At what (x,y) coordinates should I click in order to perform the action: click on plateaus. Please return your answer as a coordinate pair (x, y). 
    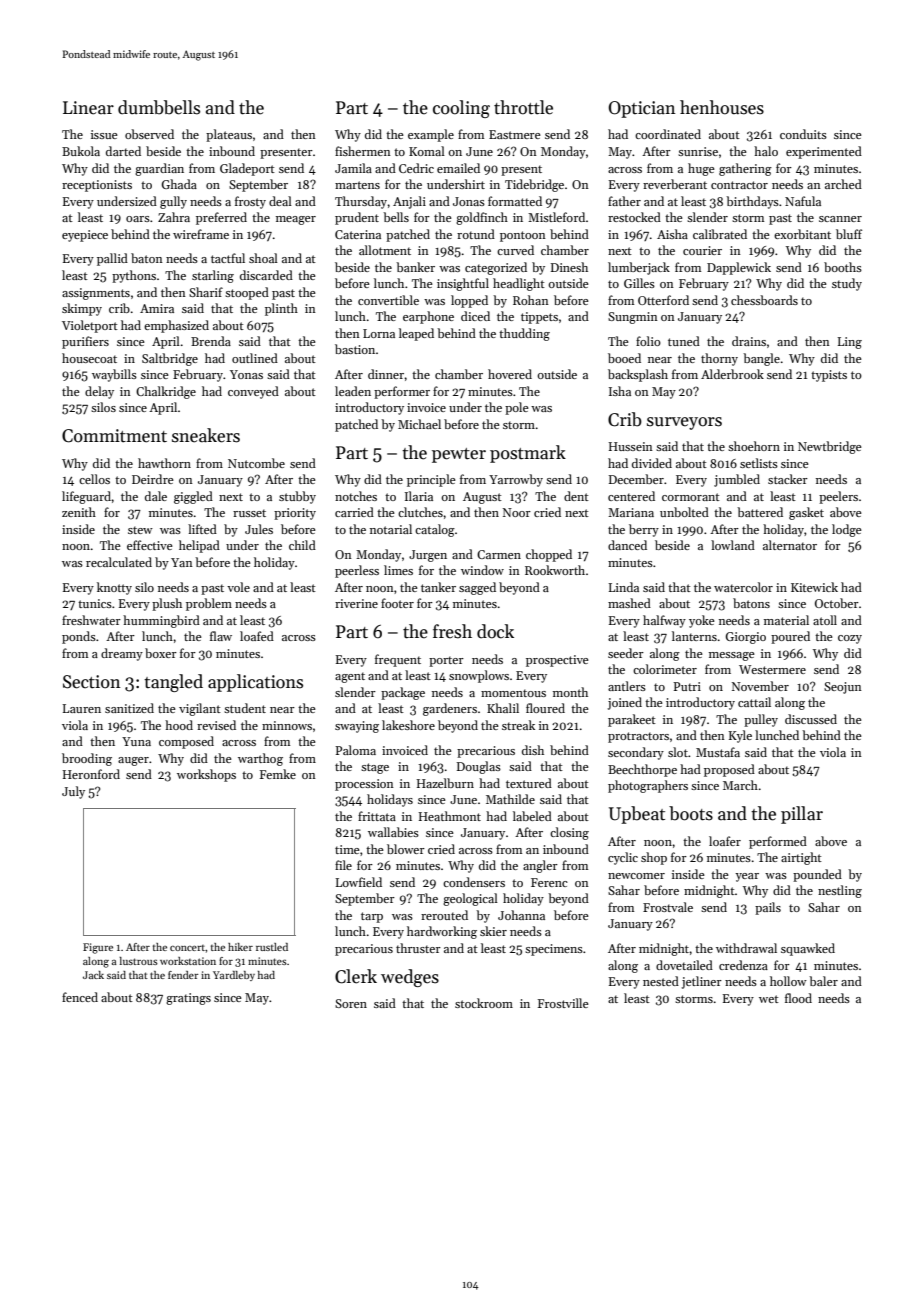
    Looking at the image, I should click on (229, 135).
